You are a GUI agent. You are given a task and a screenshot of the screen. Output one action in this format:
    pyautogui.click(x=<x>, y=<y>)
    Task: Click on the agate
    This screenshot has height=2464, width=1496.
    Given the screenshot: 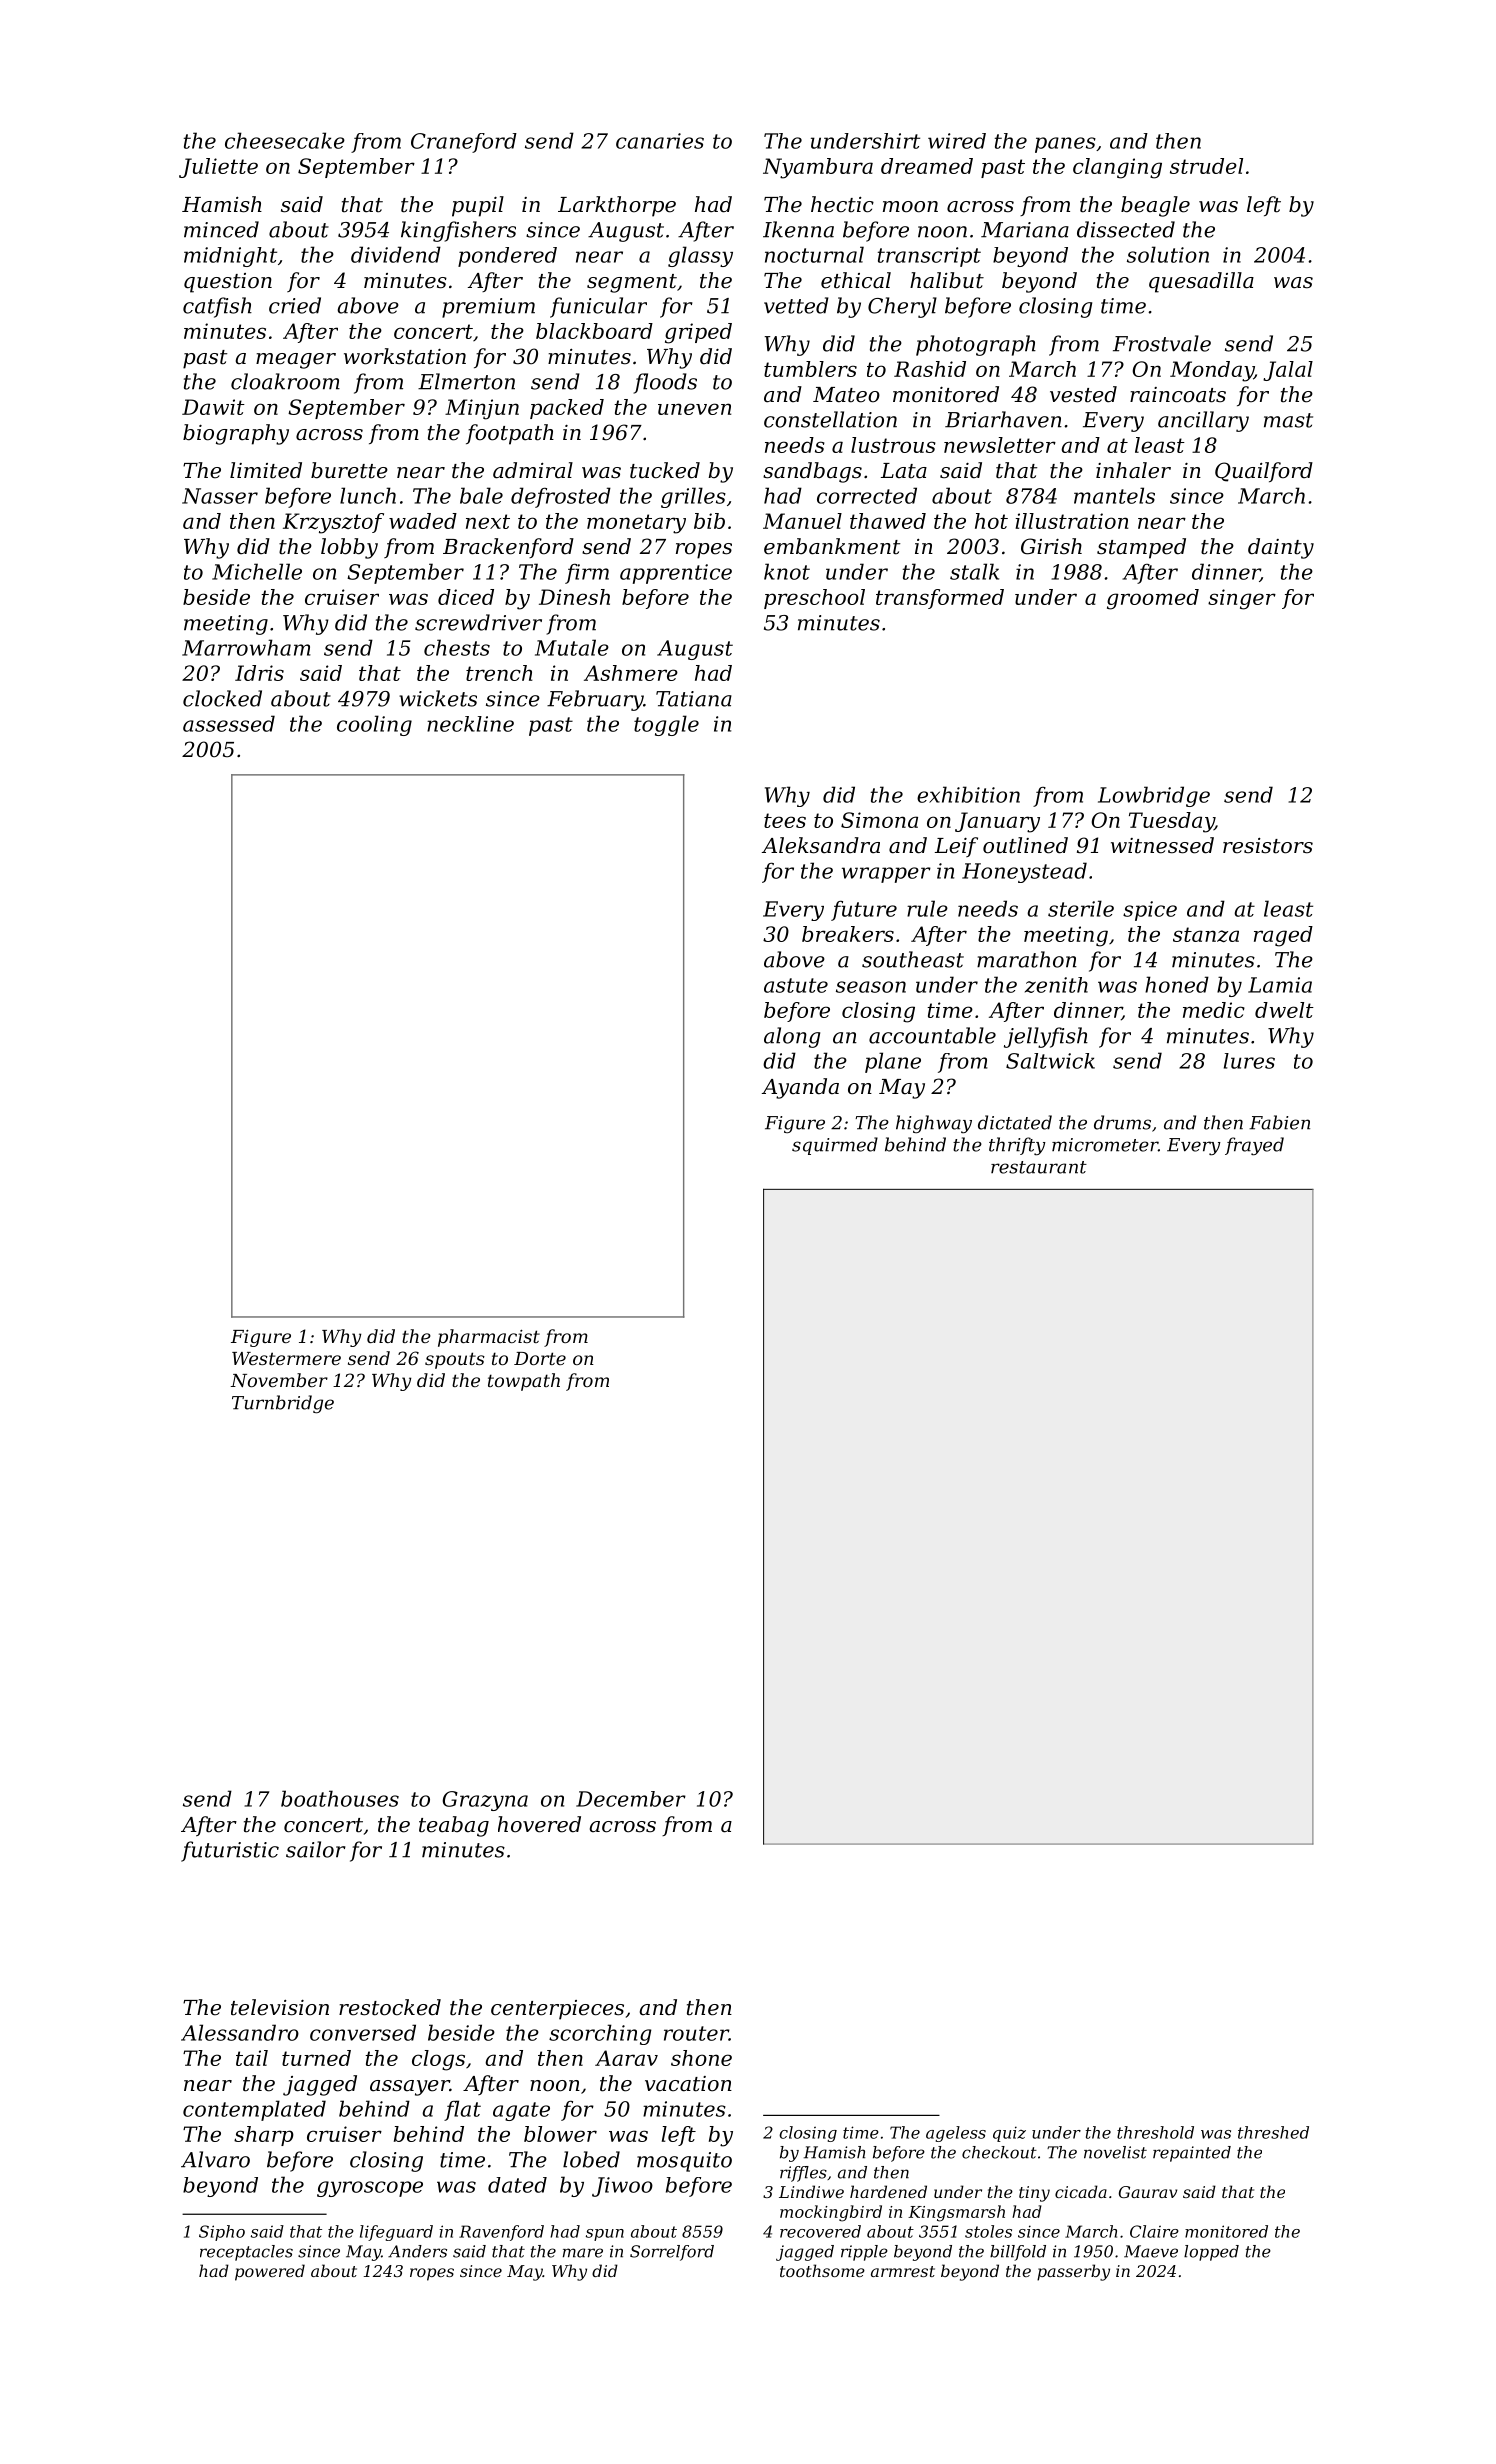 What is the action you would take?
    pyautogui.click(x=521, y=2111)
